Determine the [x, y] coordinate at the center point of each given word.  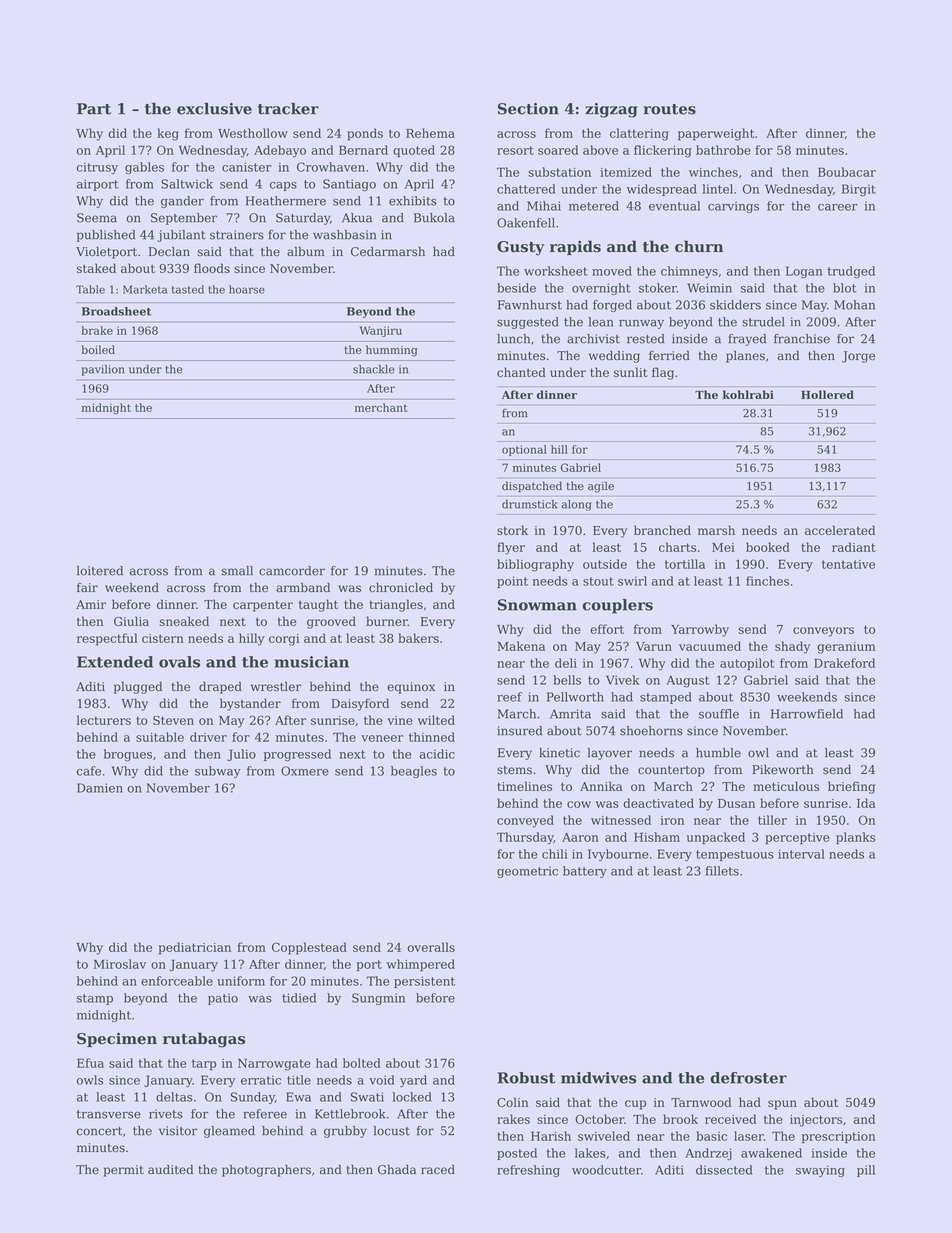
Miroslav [120, 964]
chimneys [689, 272]
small [237, 571]
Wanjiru [381, 331]
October [599, 1119]
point [512, 582]
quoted [414, 151]
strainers [237, 235]
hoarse [247, 289]
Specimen [117, 1039]
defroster [748, 1078]
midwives [598, 1078]
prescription [838, 1137]
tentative [848, 564]
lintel [717, 189]
